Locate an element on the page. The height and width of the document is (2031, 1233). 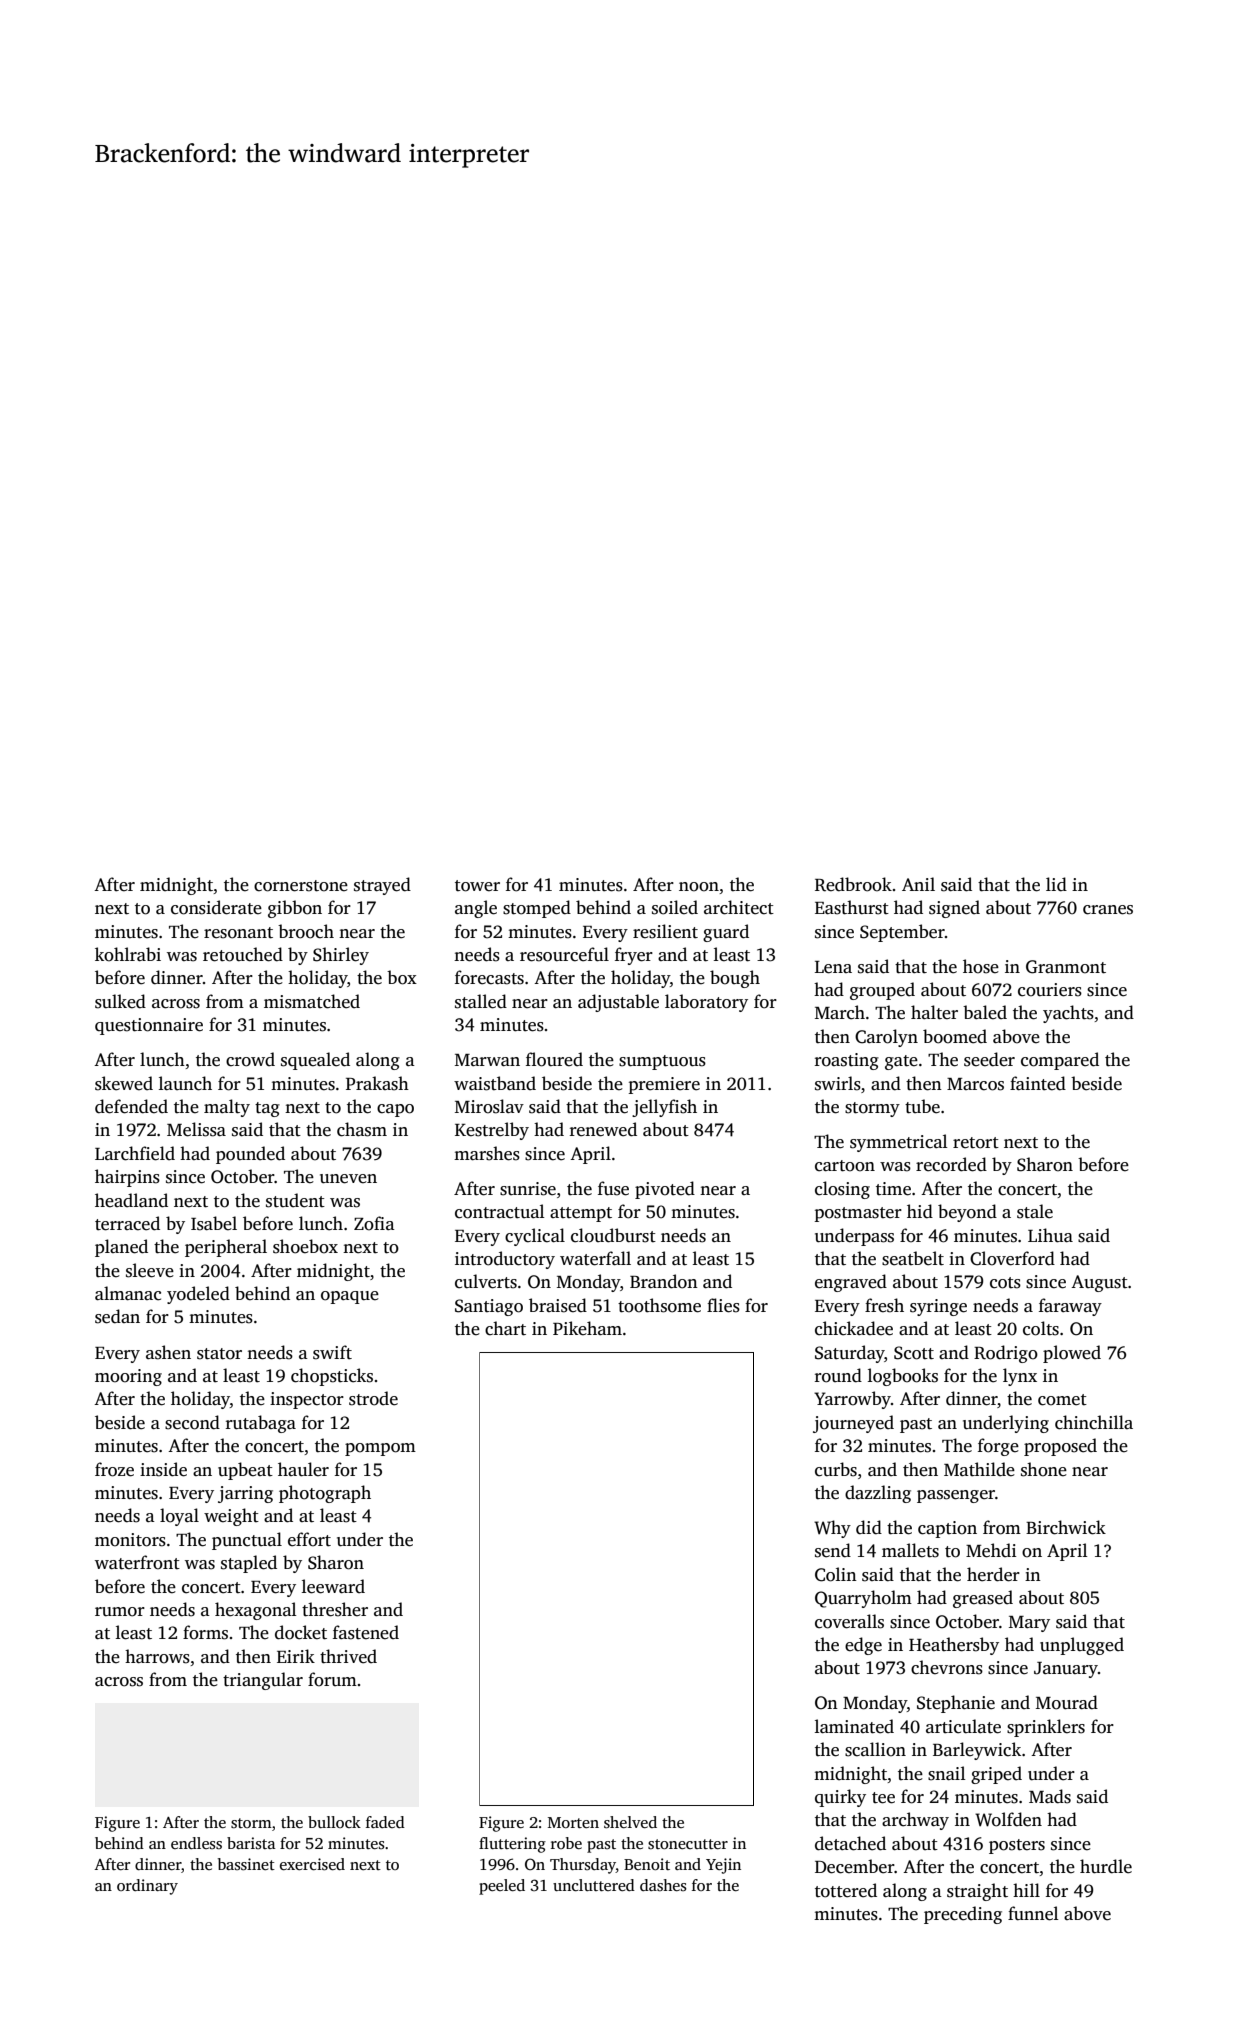
noon is located at coordinates (699, 887).
